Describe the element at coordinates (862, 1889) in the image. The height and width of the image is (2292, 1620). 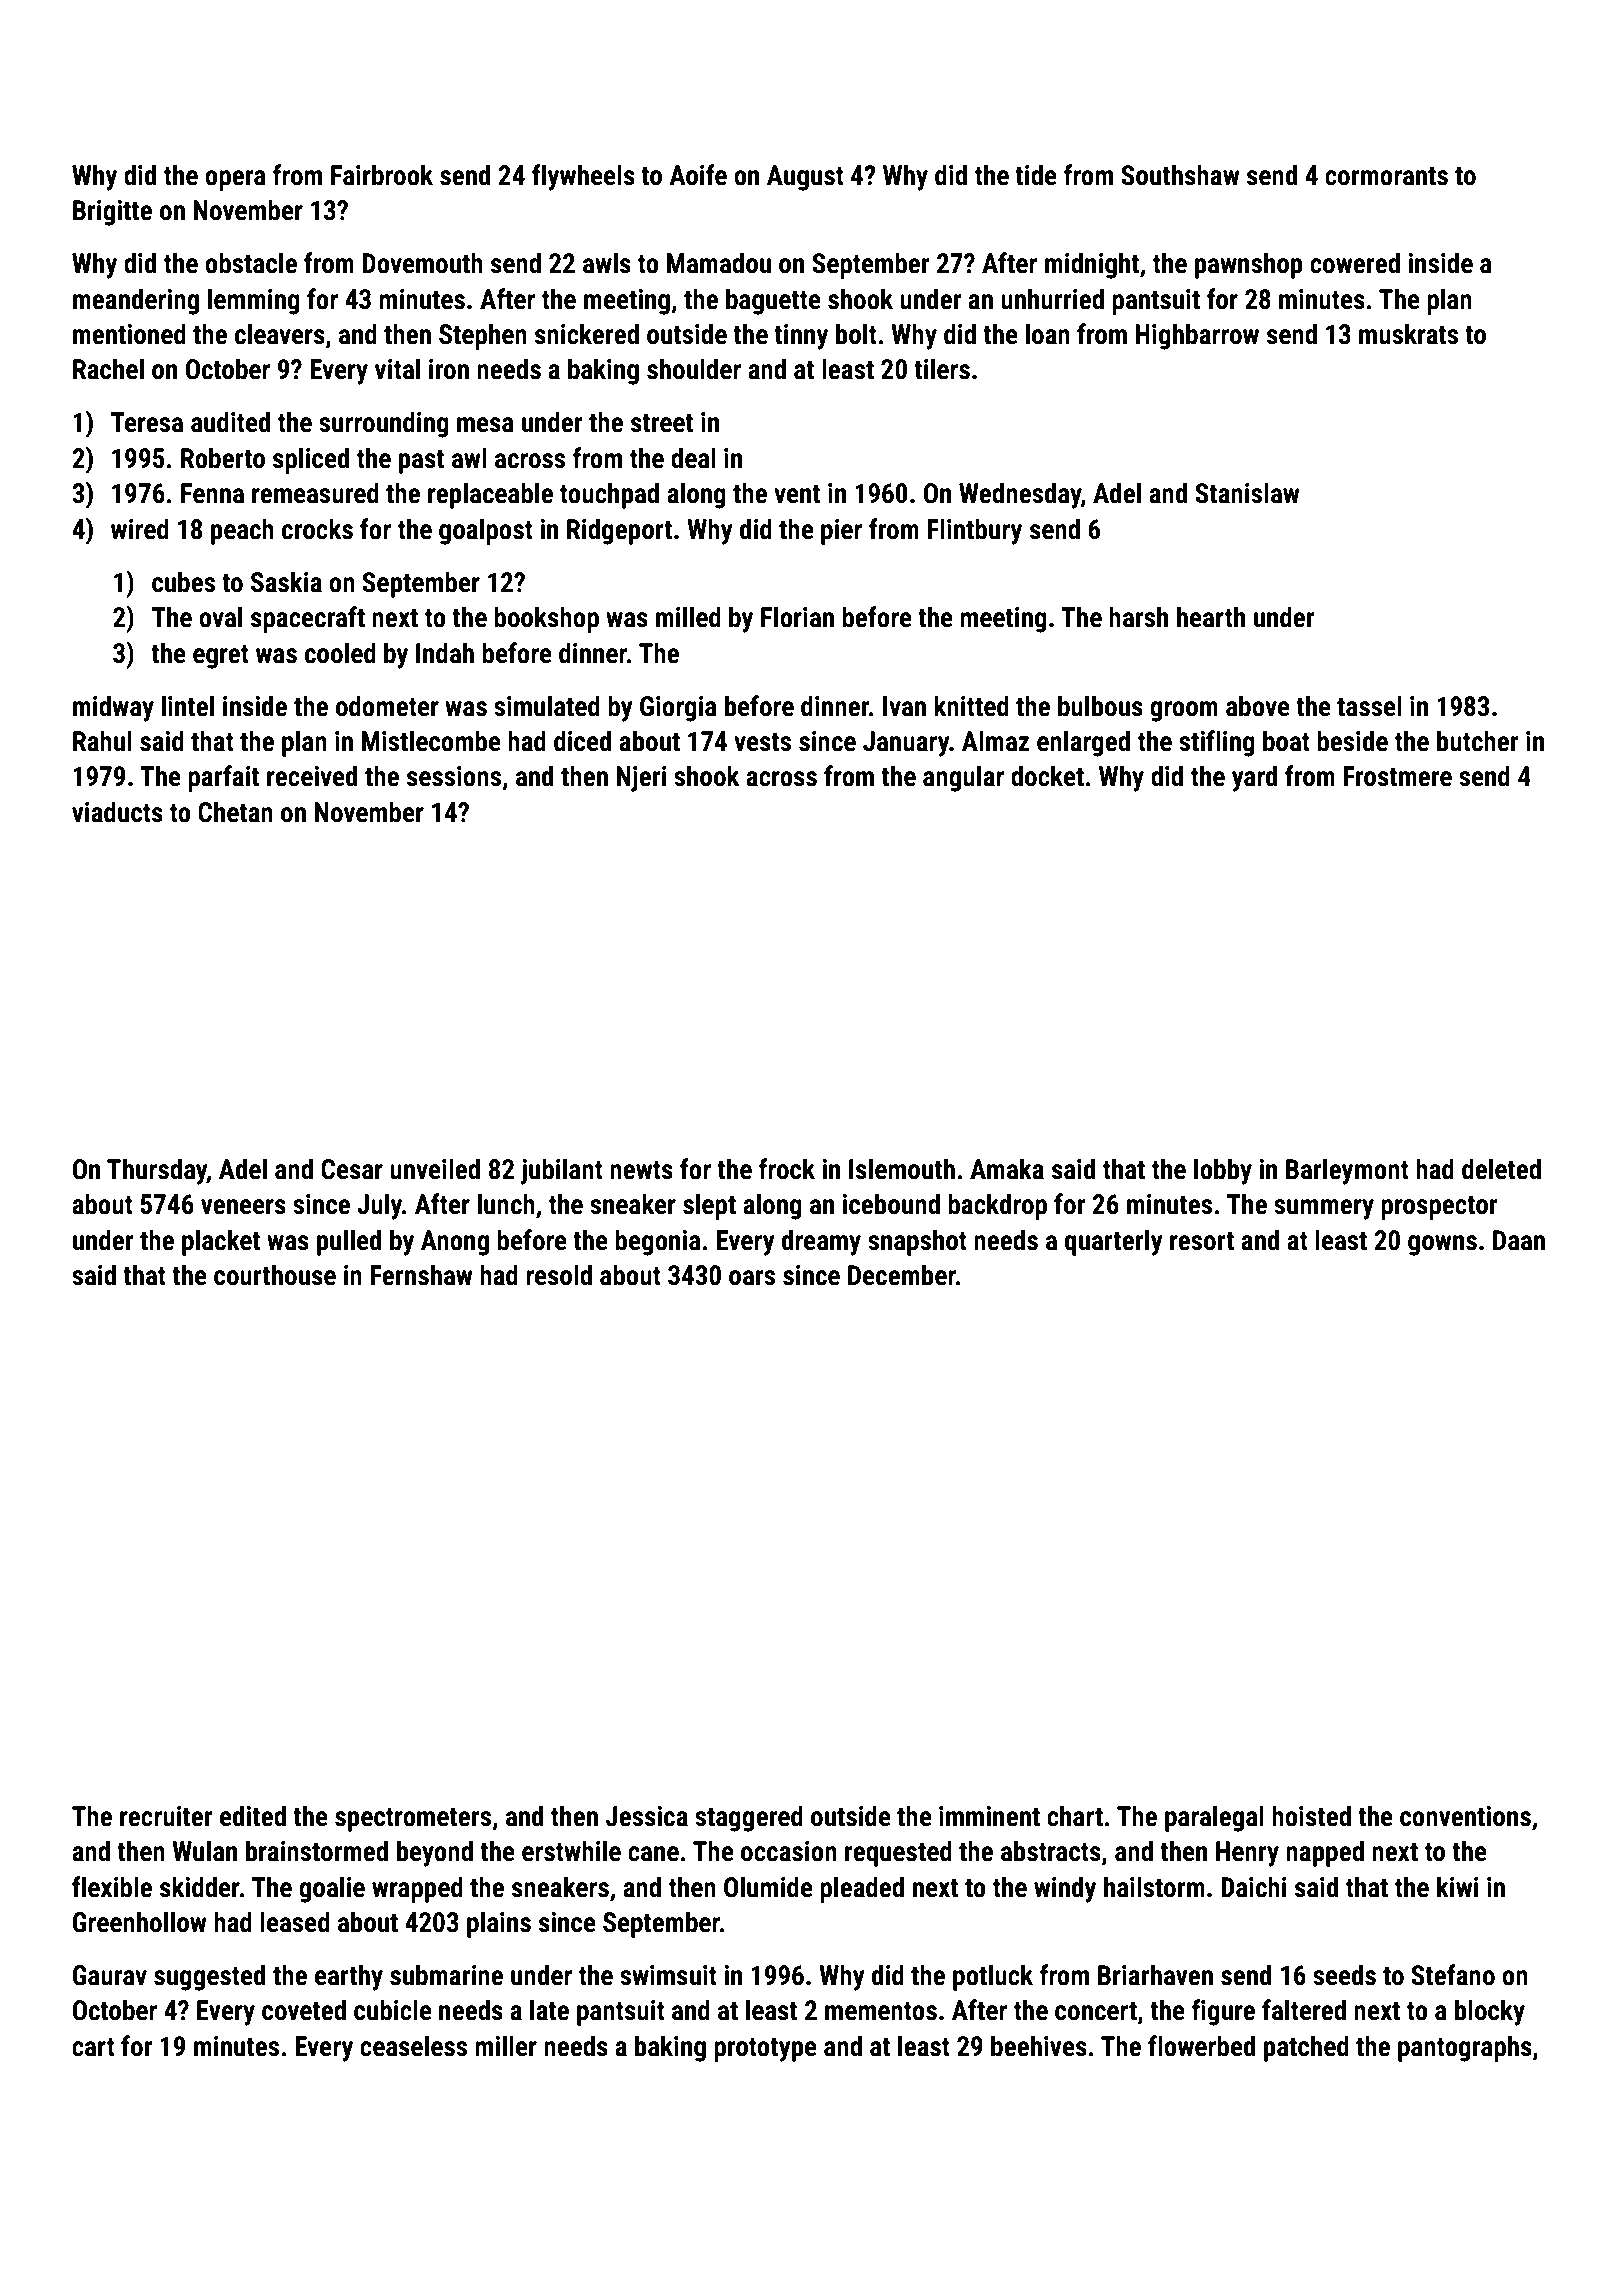
I see `pleaded` at that location.
